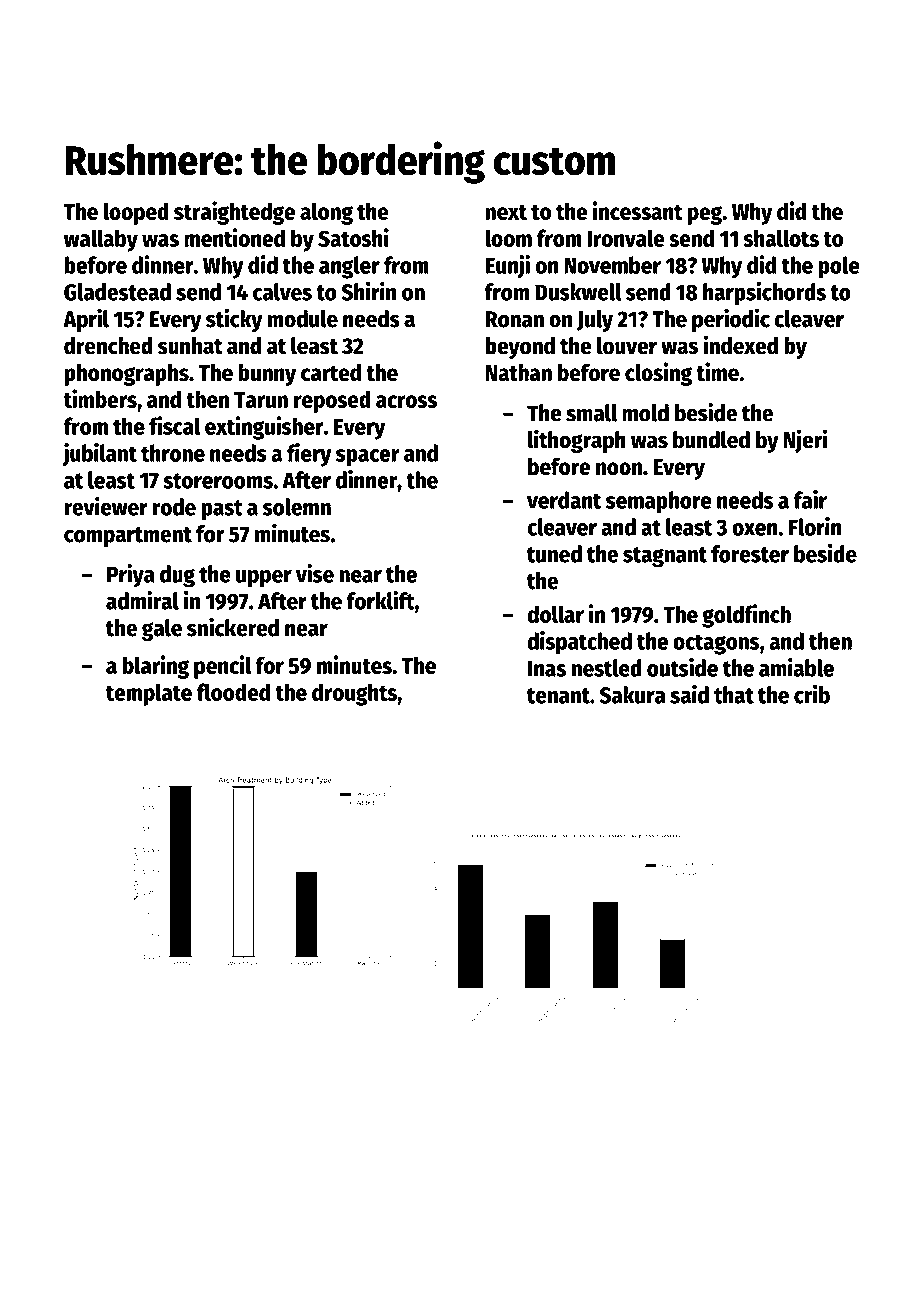 The height and width of the screenshot is (1311, 924). What do you see at coordinates (705, 215) in the screenshot?
I see `peg` at bounding box center [705, 215].
